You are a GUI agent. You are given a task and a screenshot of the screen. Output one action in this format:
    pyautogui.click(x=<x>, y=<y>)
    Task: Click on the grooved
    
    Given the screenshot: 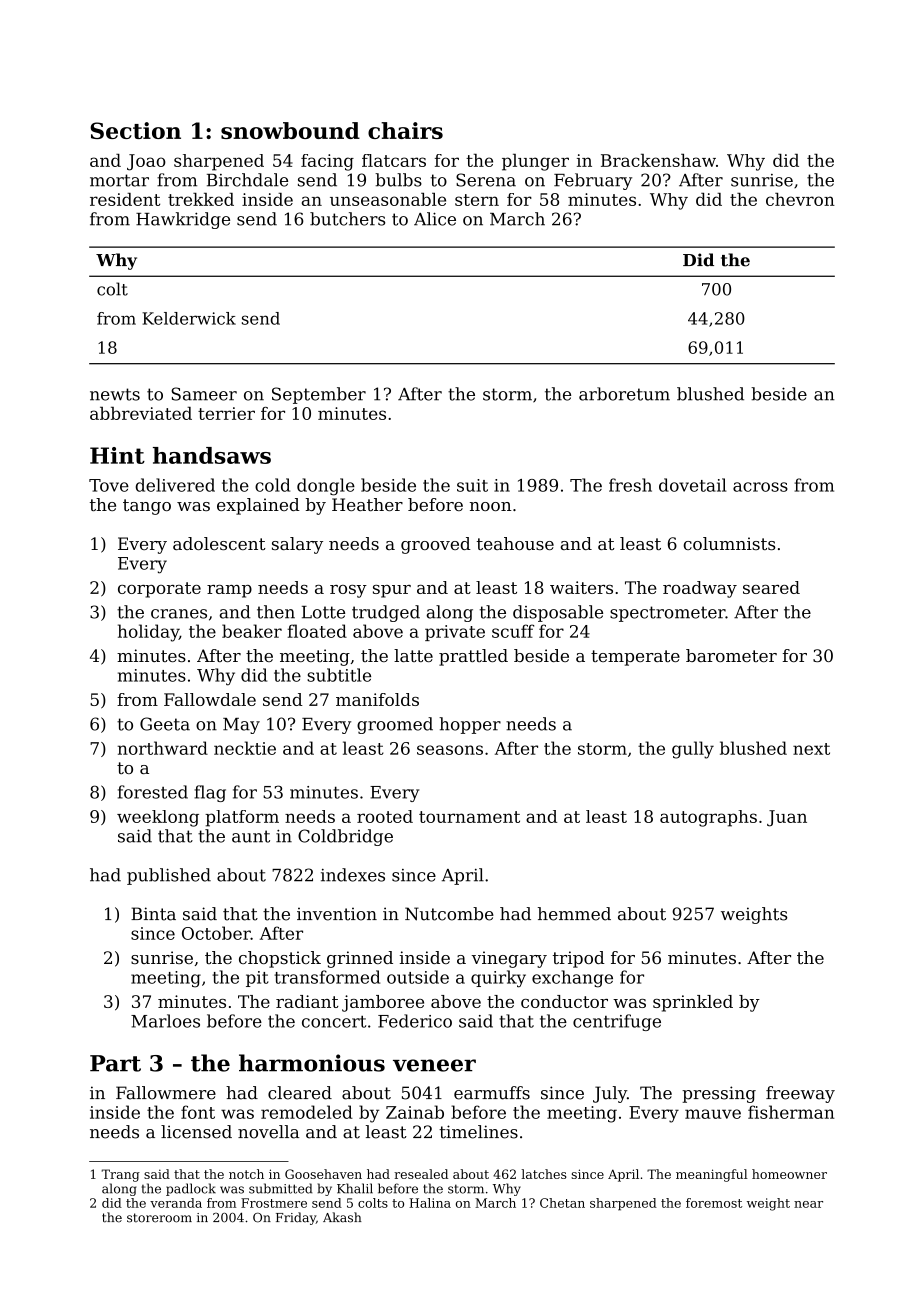 What is the action you would take?
    pyautogui.click(x=436, y=545)
